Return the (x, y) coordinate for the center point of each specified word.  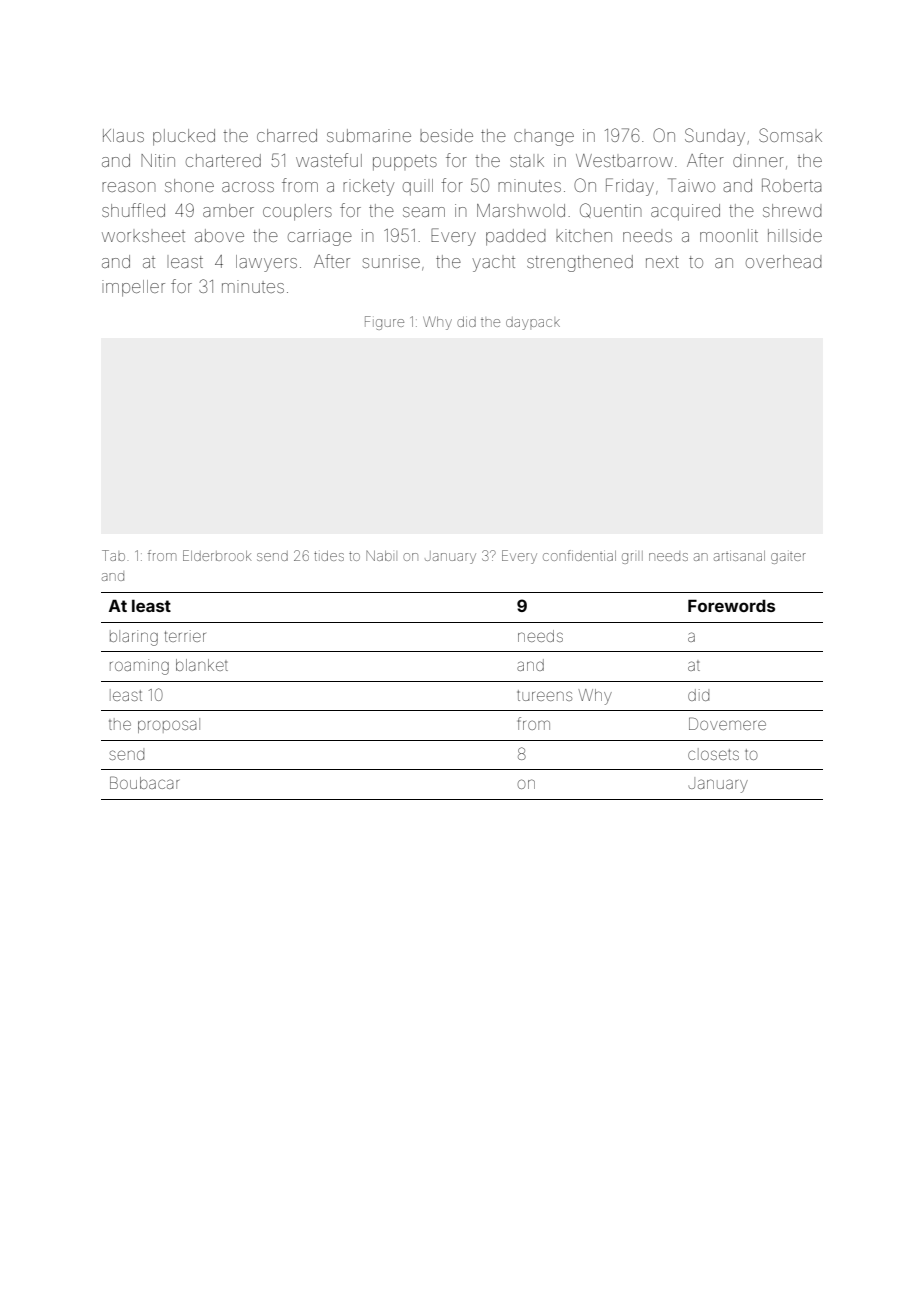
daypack (533, 323)
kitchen (584, 235)
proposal (169, 725)
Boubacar (144, 782)
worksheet (143, 236)
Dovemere (727, 723)
